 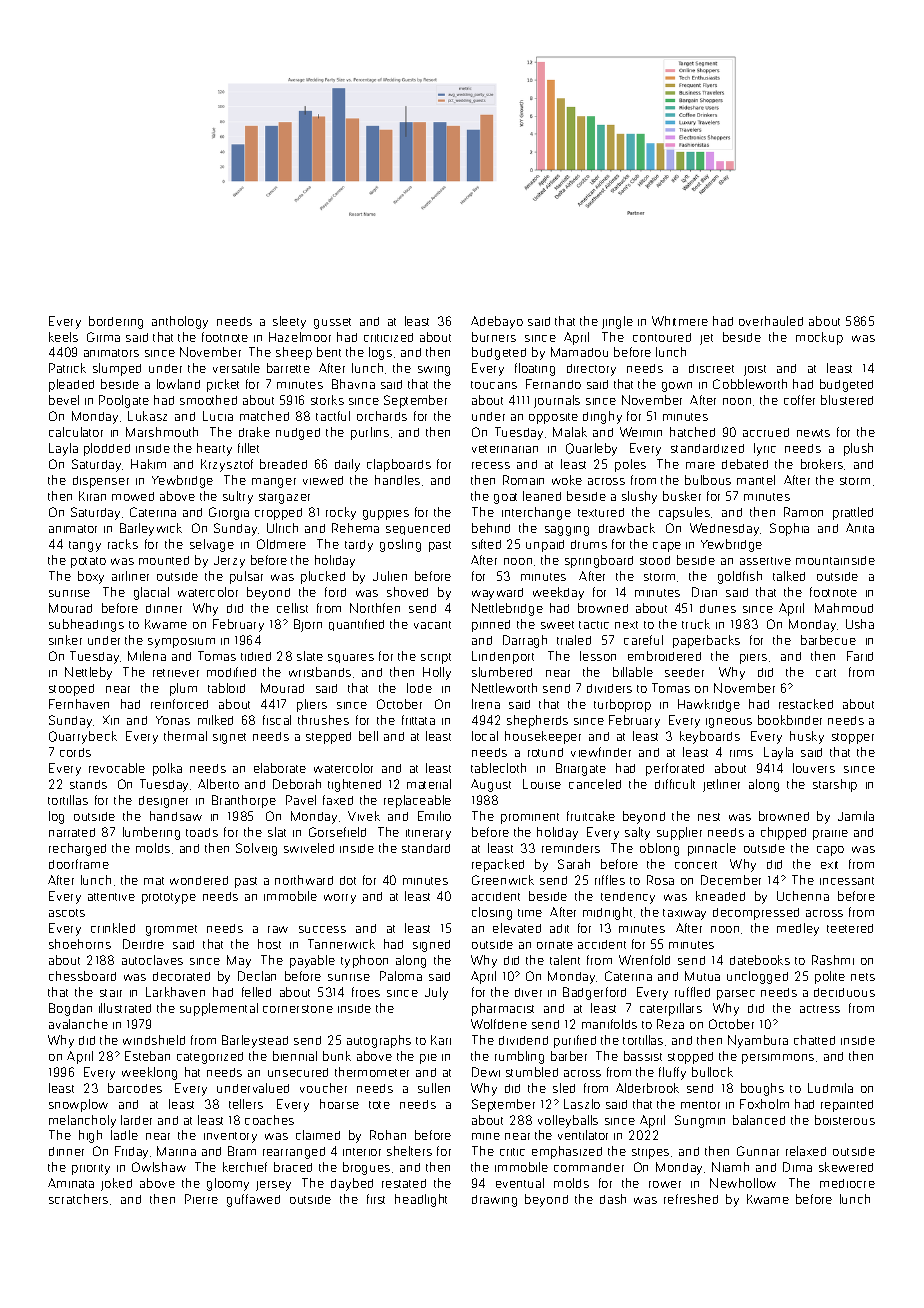 I want to click on lumbering, so click(x=151, y=833).
